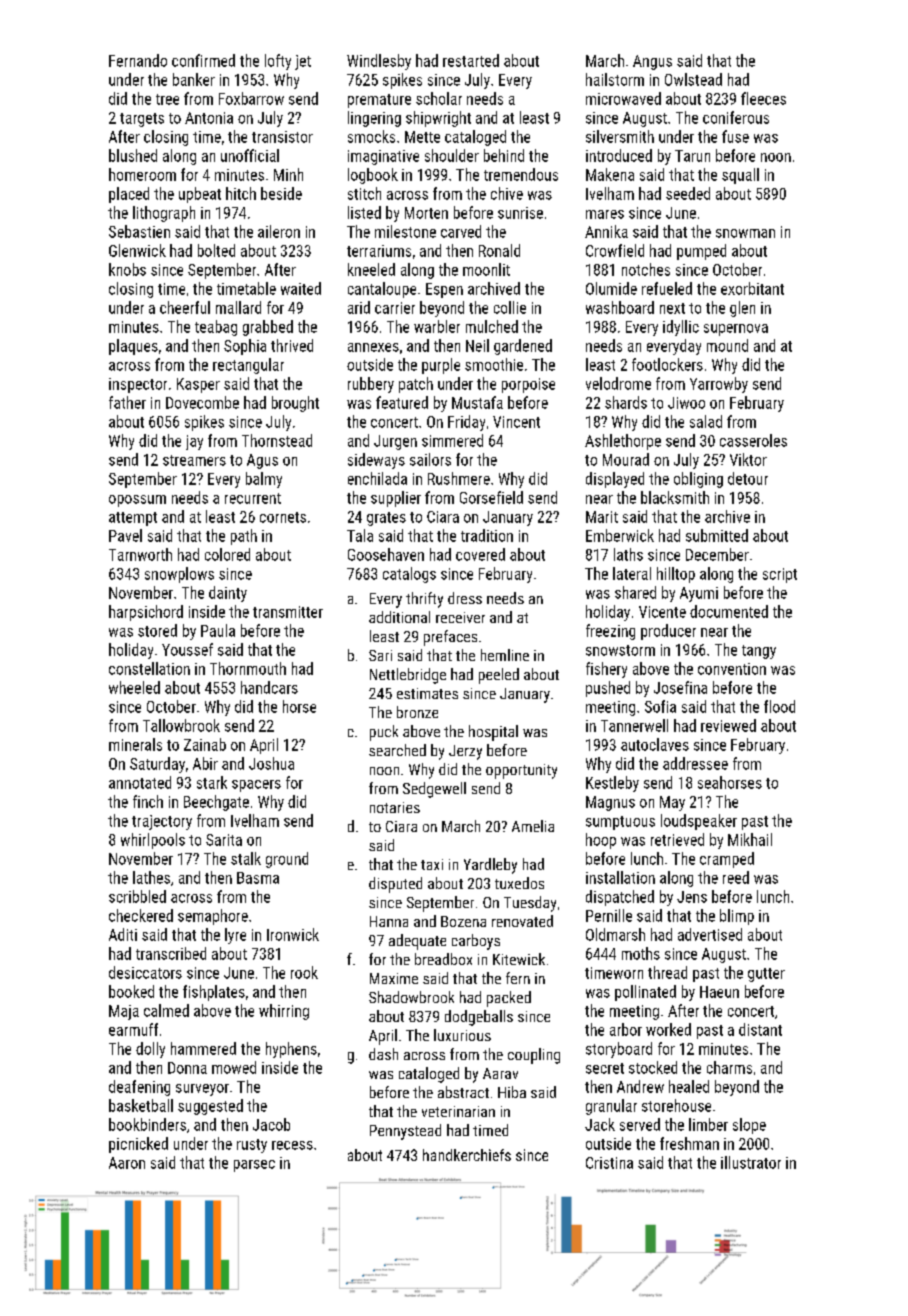 This document has height=1316, width=908. What do you see at coordinates (728, 725) in the document?
I see `reviewed` at bounding box center [728, 725].
